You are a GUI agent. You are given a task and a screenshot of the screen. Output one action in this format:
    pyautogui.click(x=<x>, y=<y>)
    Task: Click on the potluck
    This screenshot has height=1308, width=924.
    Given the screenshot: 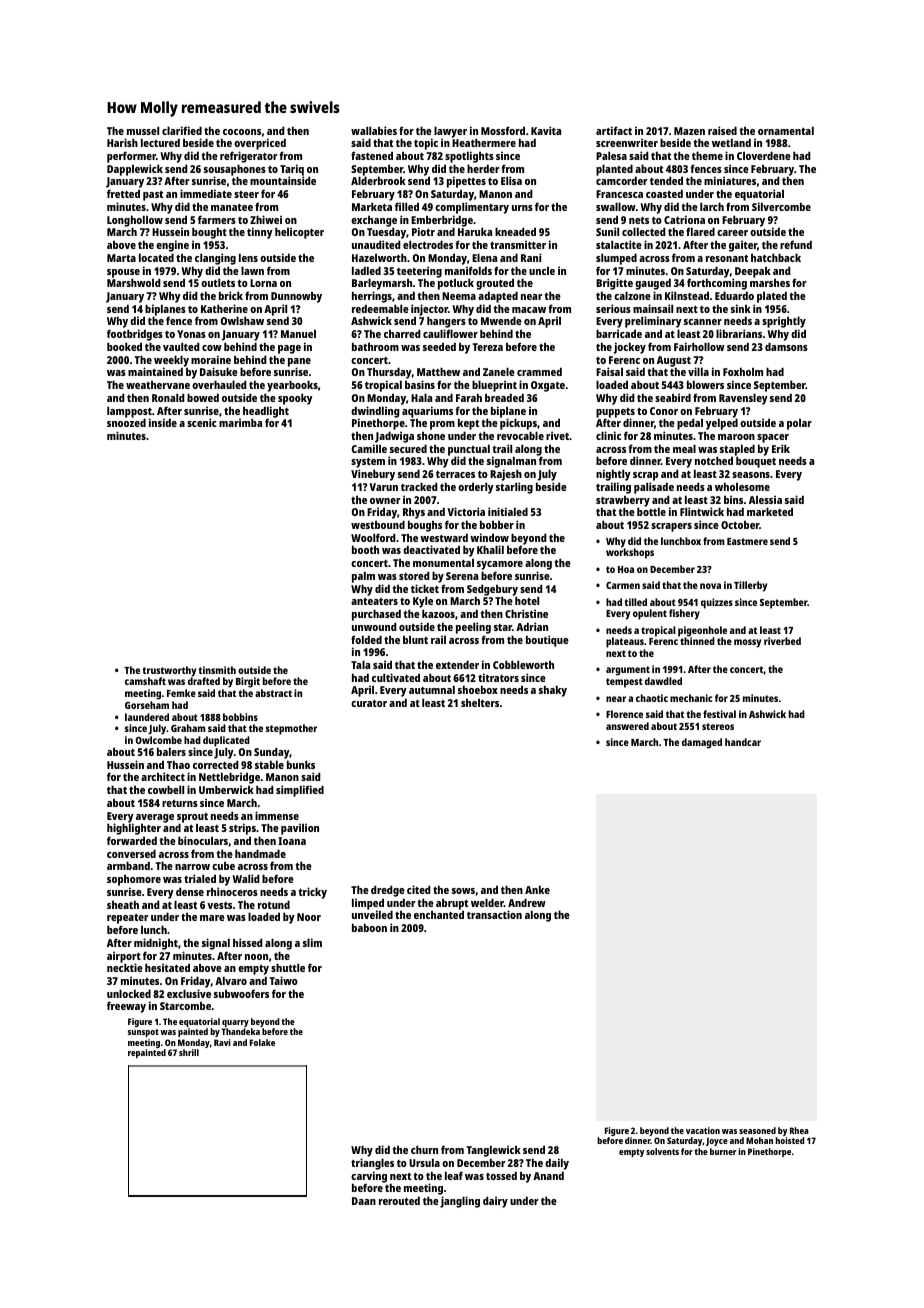 What is the action you would take?
    pyautogui.click(x=456, y=284)
